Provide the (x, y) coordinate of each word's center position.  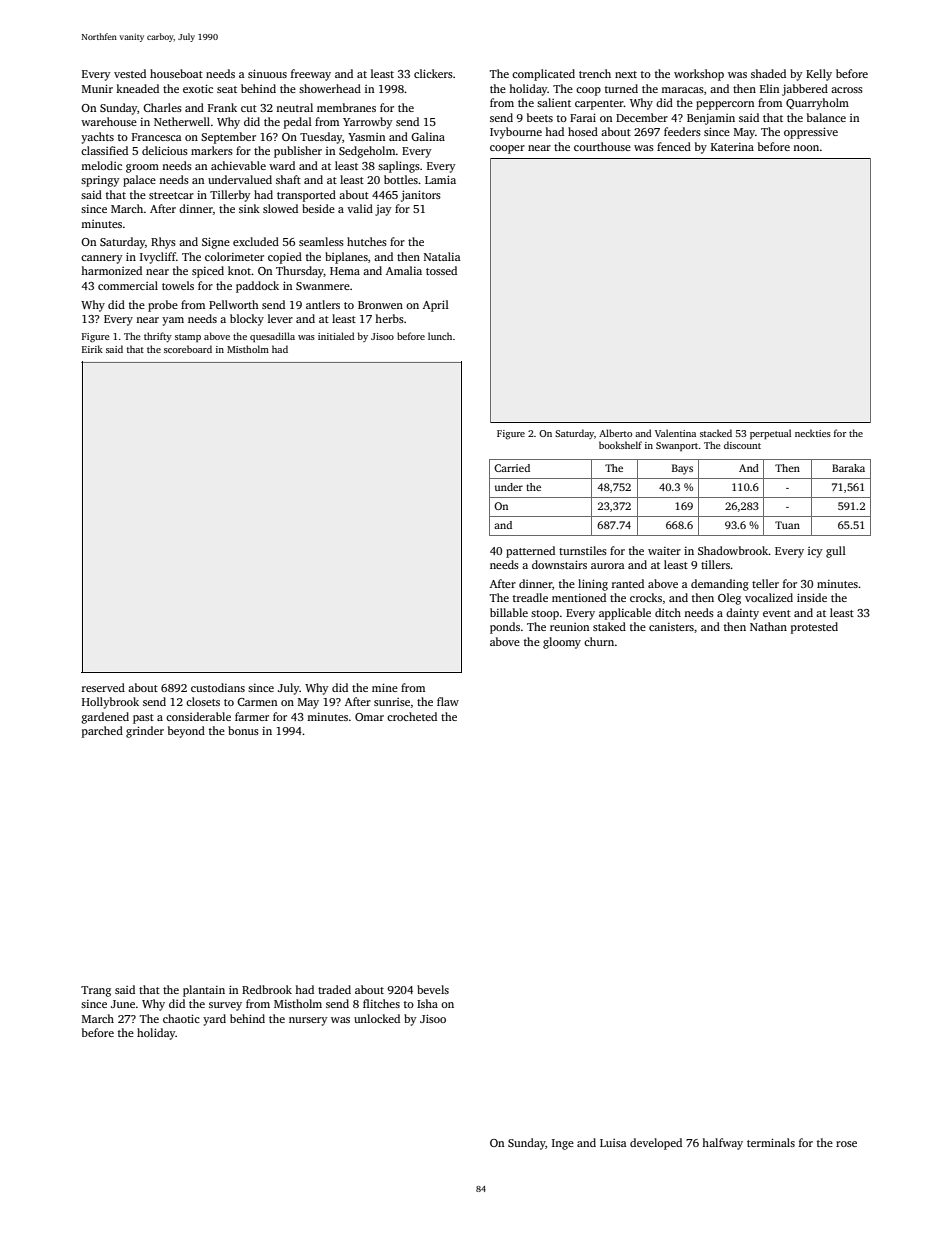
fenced (674, 146)
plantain (204, 991)
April (436, 306)
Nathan (768, 626)
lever (280, 318)
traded (334, 989)
